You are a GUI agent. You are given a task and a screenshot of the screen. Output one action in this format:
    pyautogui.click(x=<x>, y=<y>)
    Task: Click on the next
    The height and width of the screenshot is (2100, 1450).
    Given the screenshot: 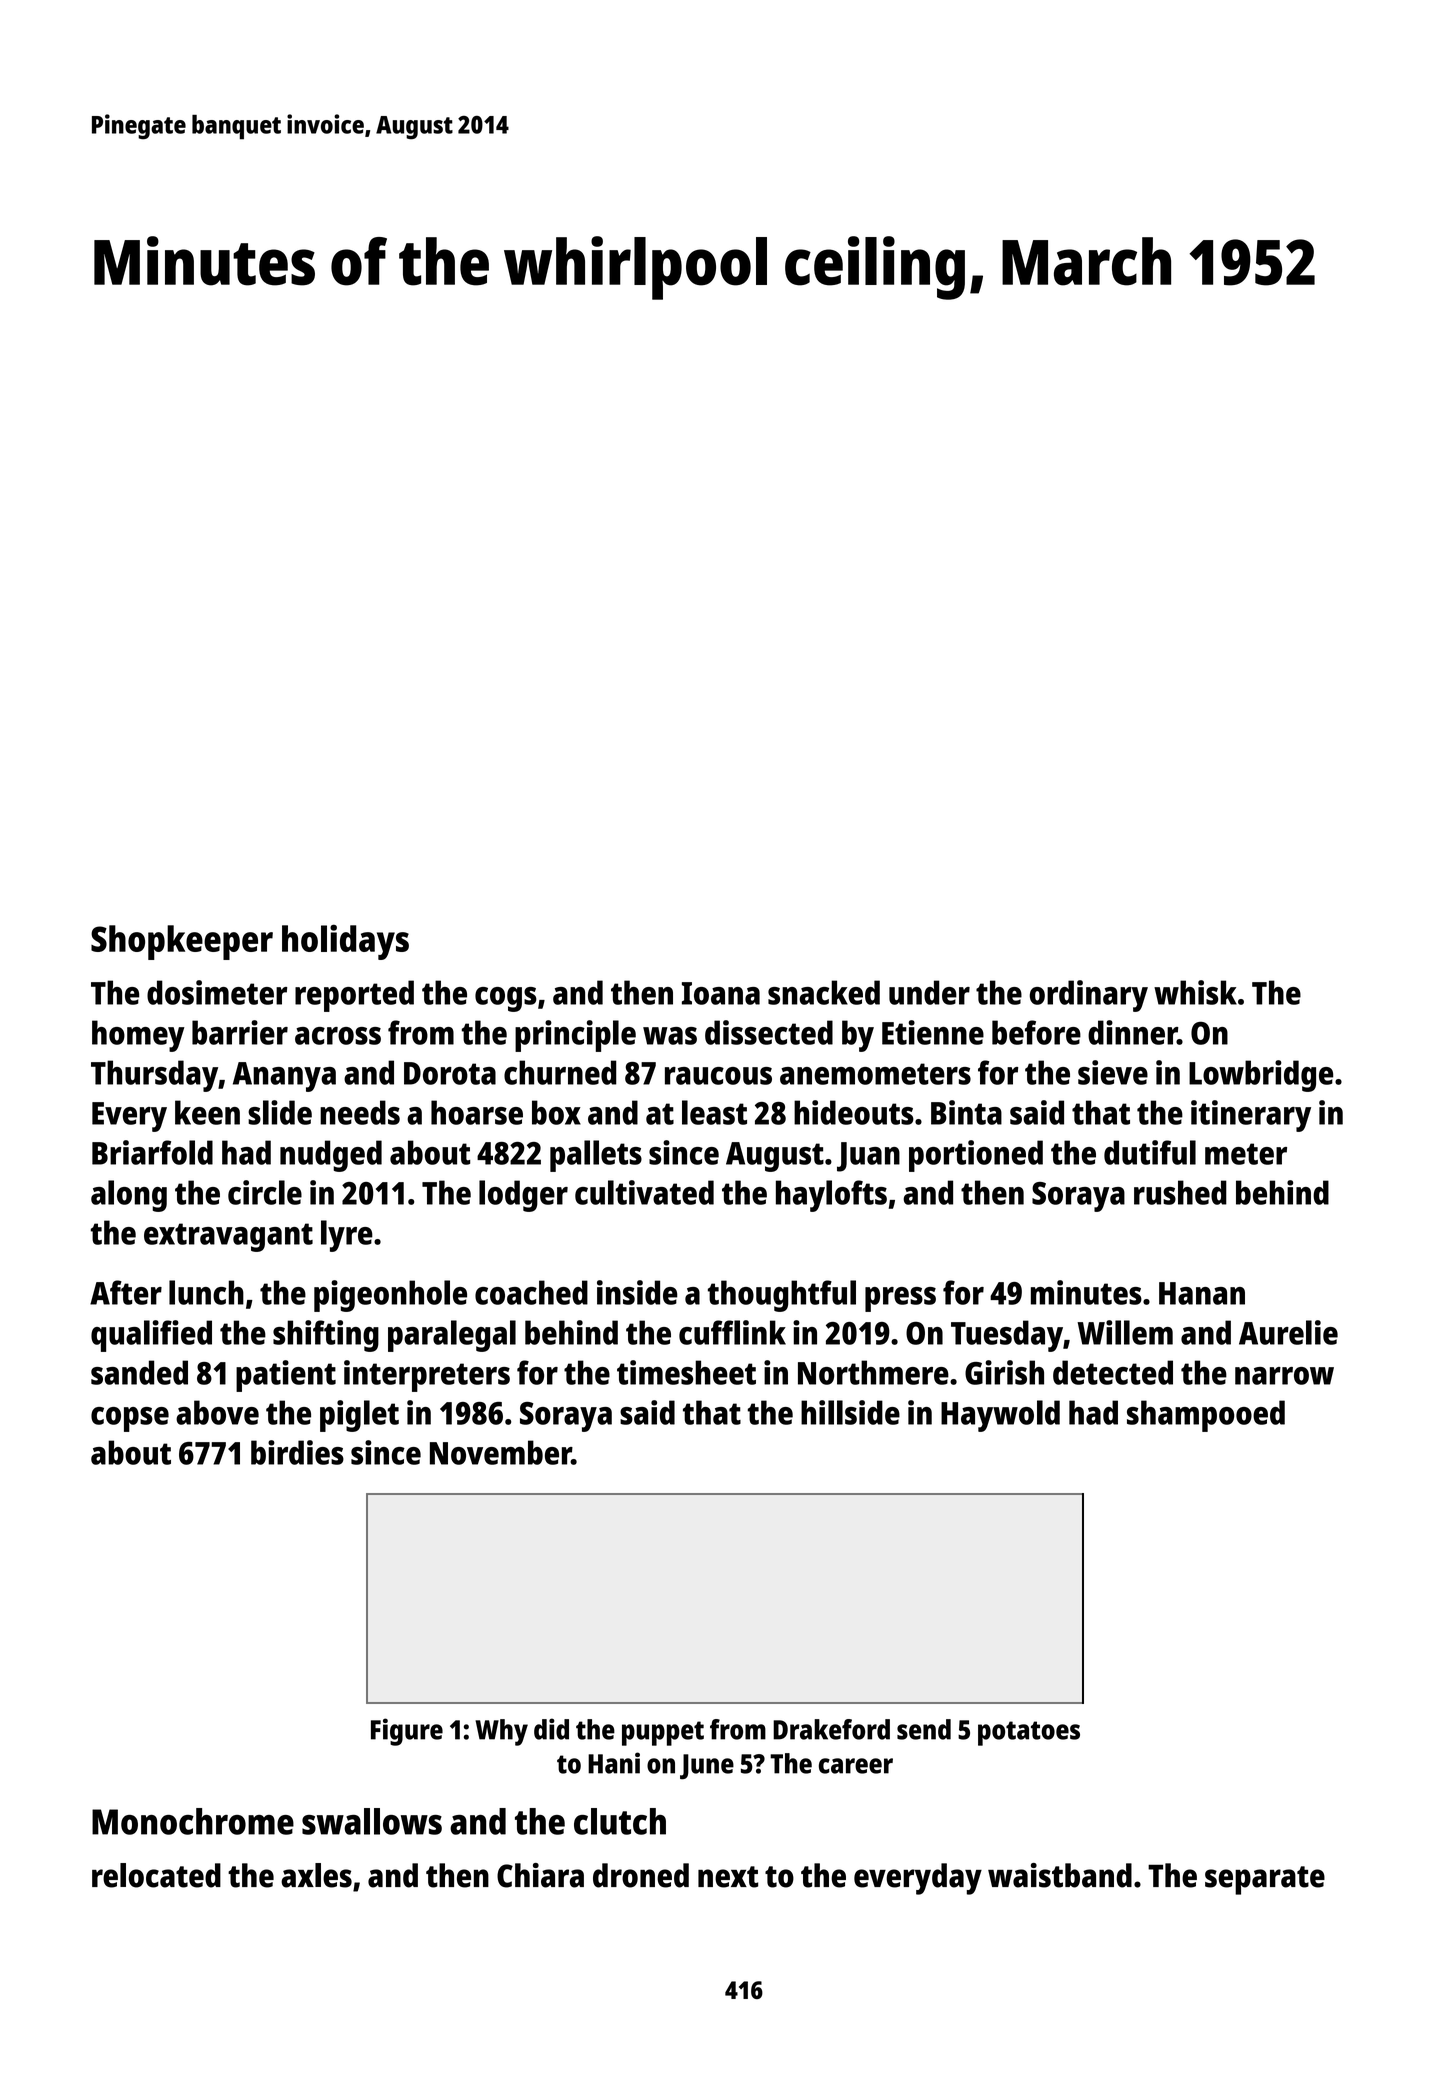 What is the action you would take?
    pyautogui.click(x=728, y=1877)
